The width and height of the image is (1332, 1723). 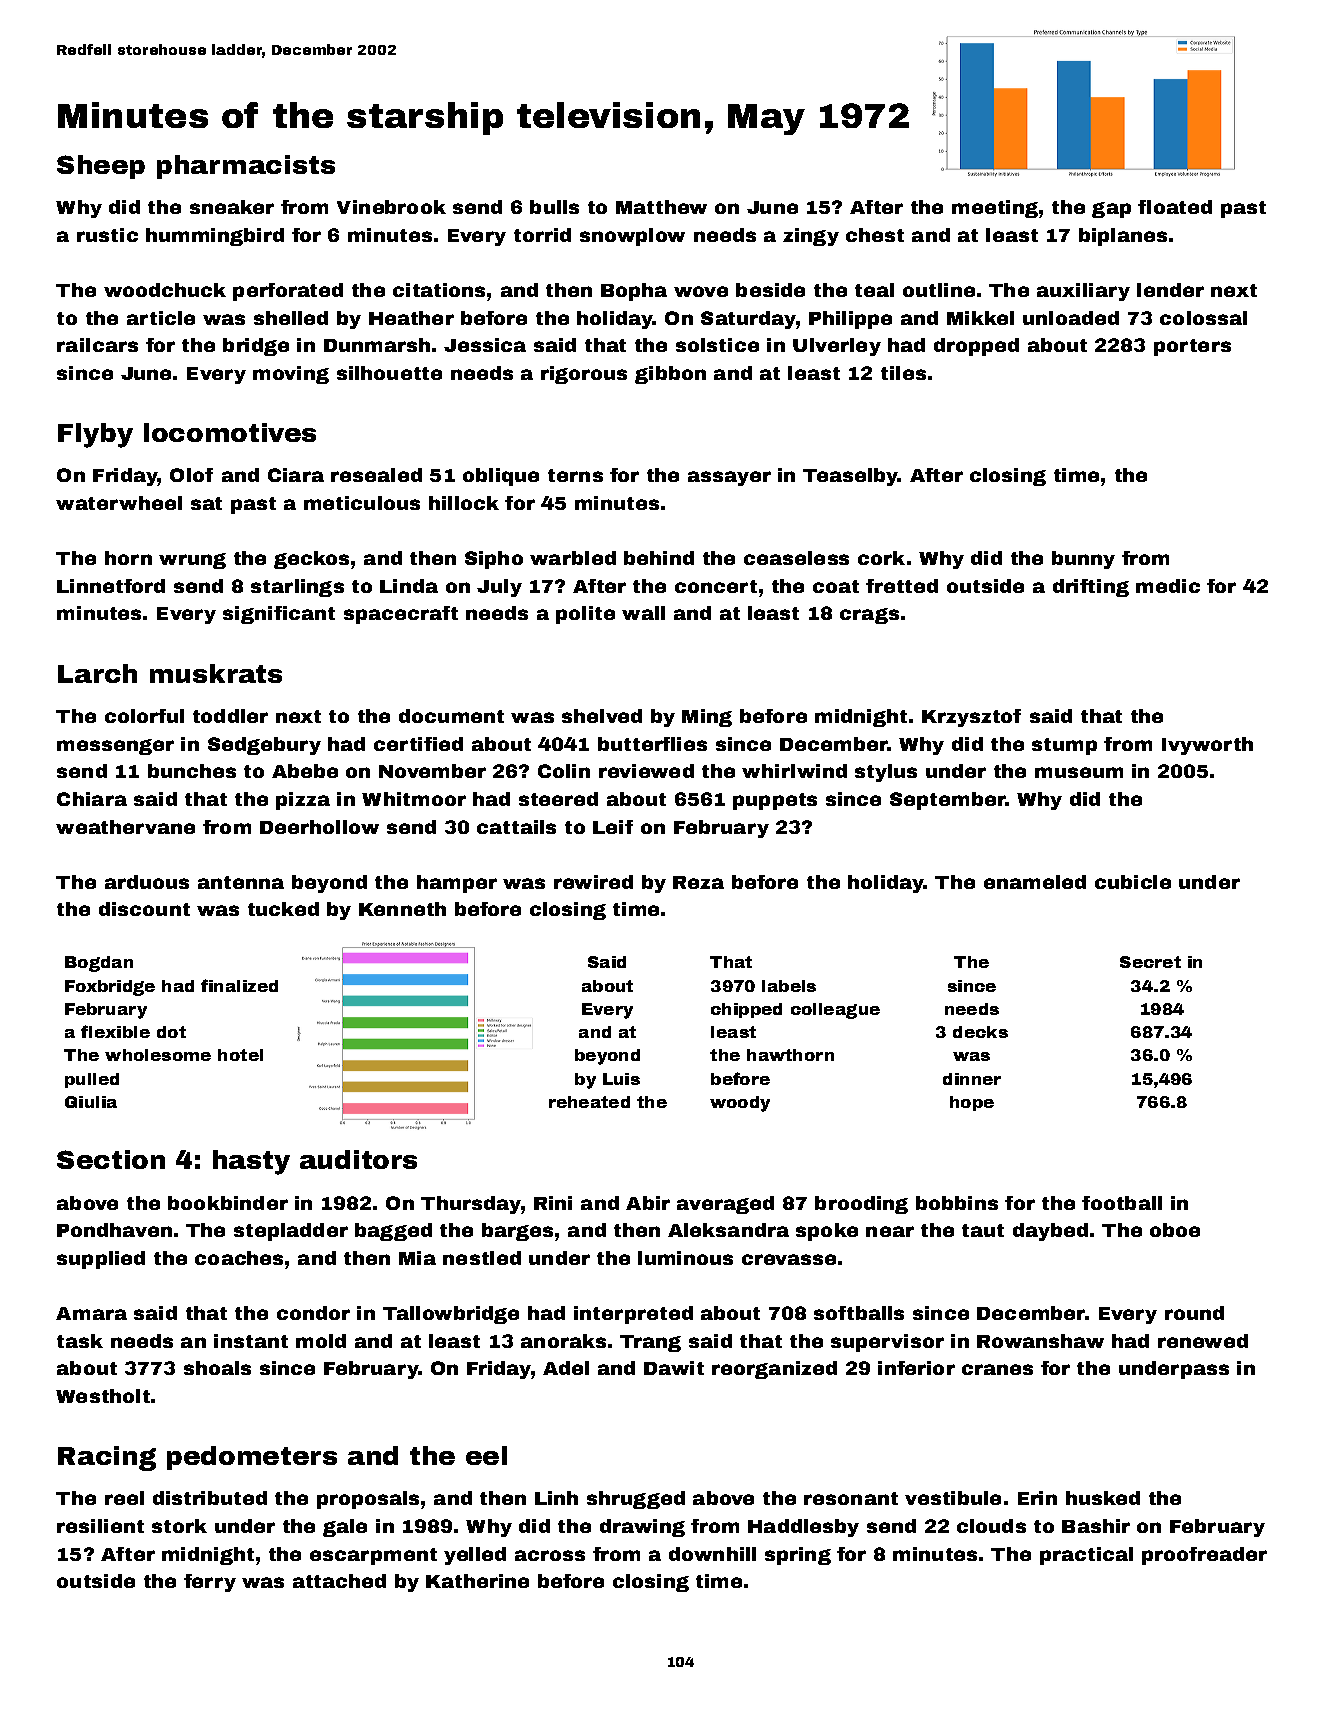 I want to click on oboe, so click(x=1175, y=1230).
